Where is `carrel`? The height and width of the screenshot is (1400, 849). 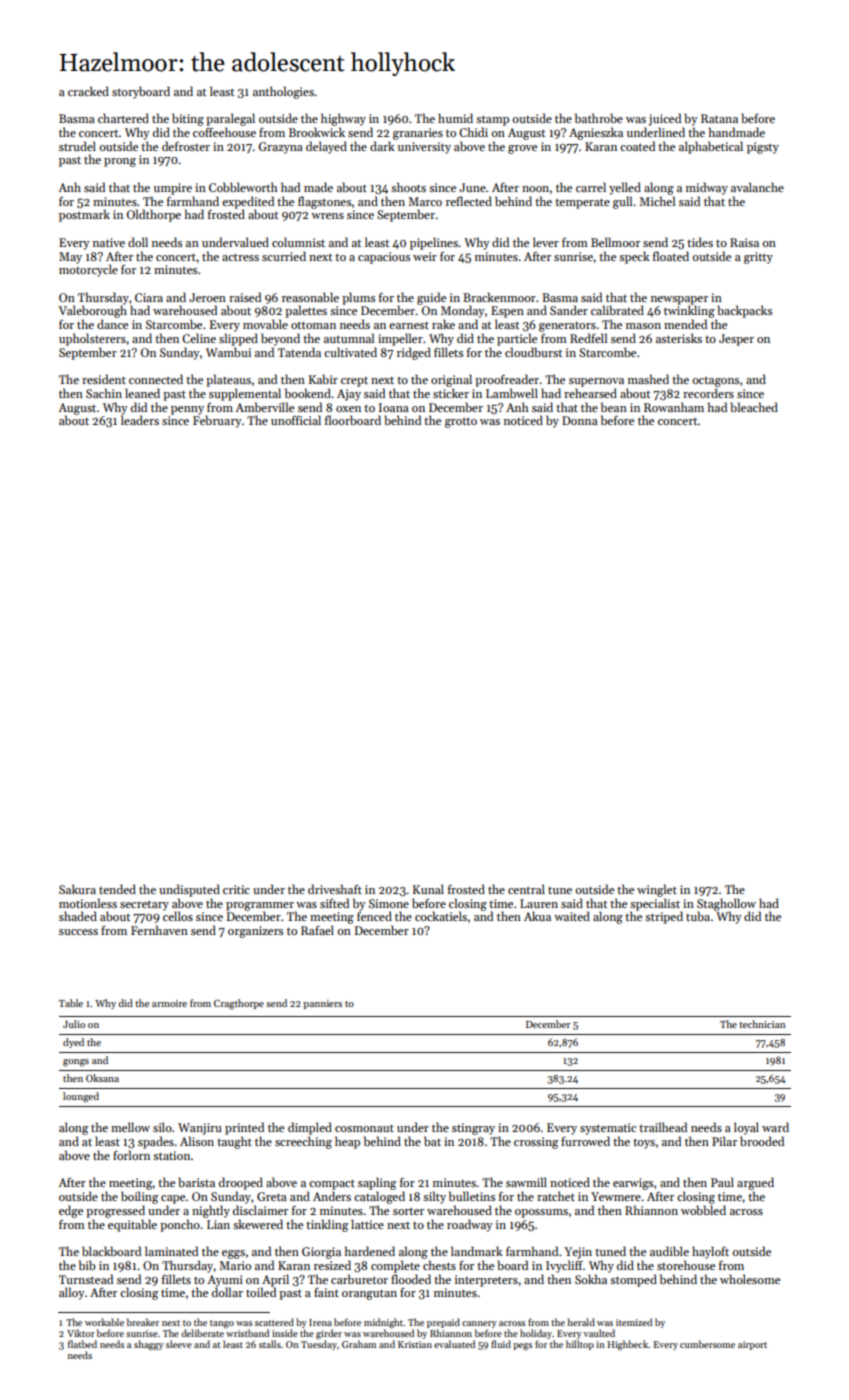 carrel is located at coordinates (591, 187).
